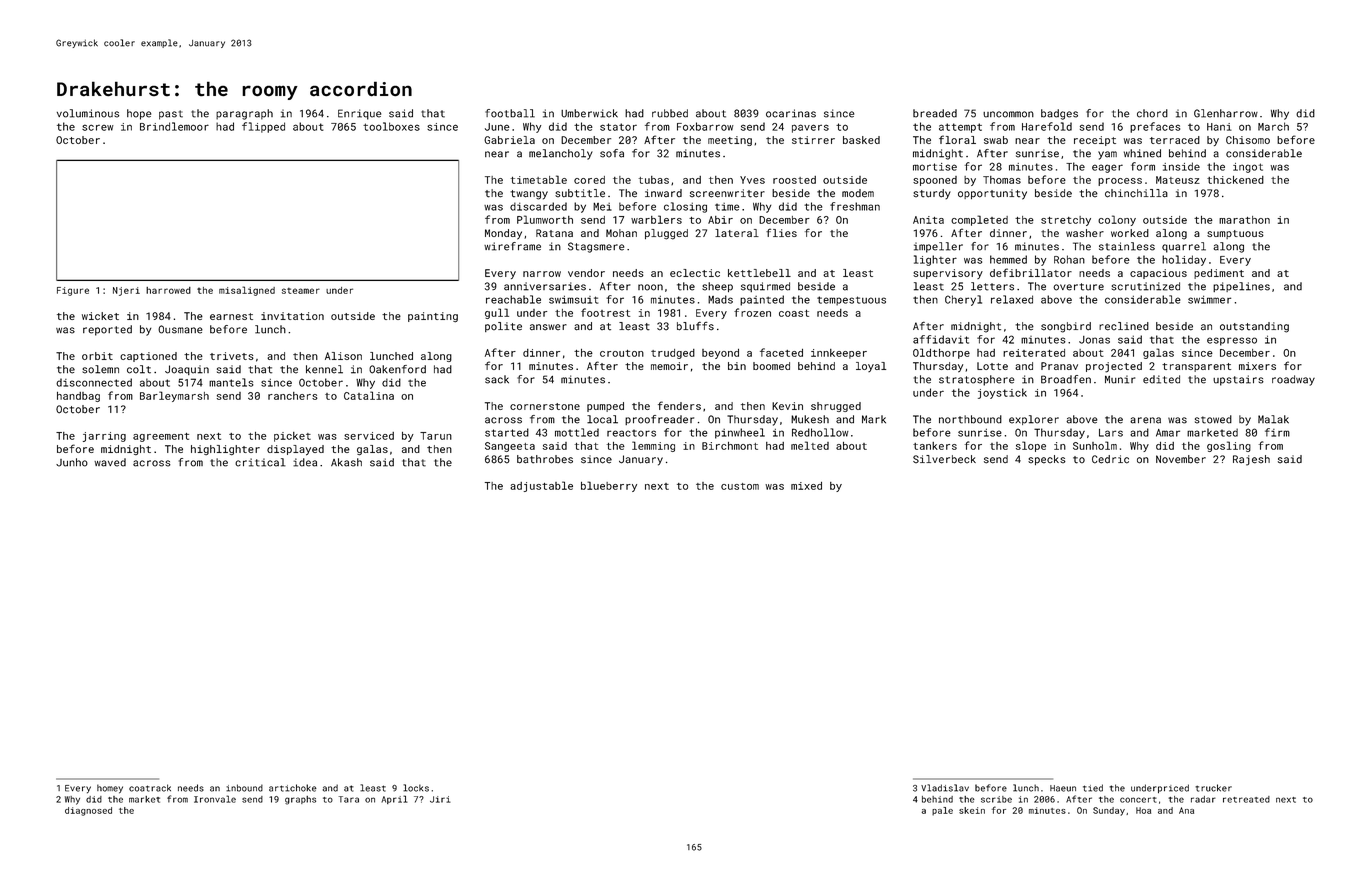 This screenshot has height=887, width=1372. What do you see at coordinates (510, 113) in the screenshot?
I see `football` at bounding box center [510, 113].
